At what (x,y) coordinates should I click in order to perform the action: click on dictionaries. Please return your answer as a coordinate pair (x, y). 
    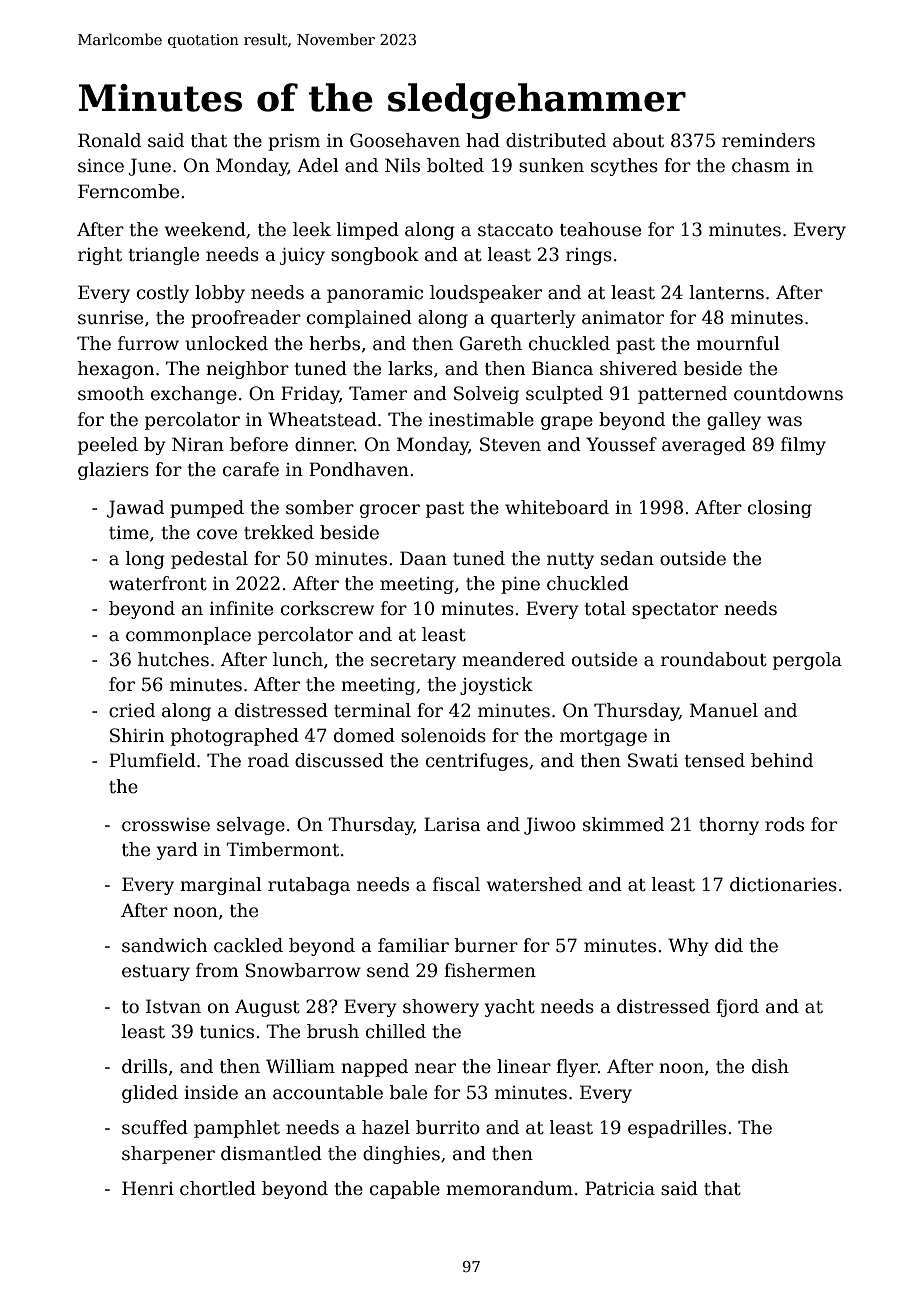
    Looking at the image, I should click on (783, 884).
